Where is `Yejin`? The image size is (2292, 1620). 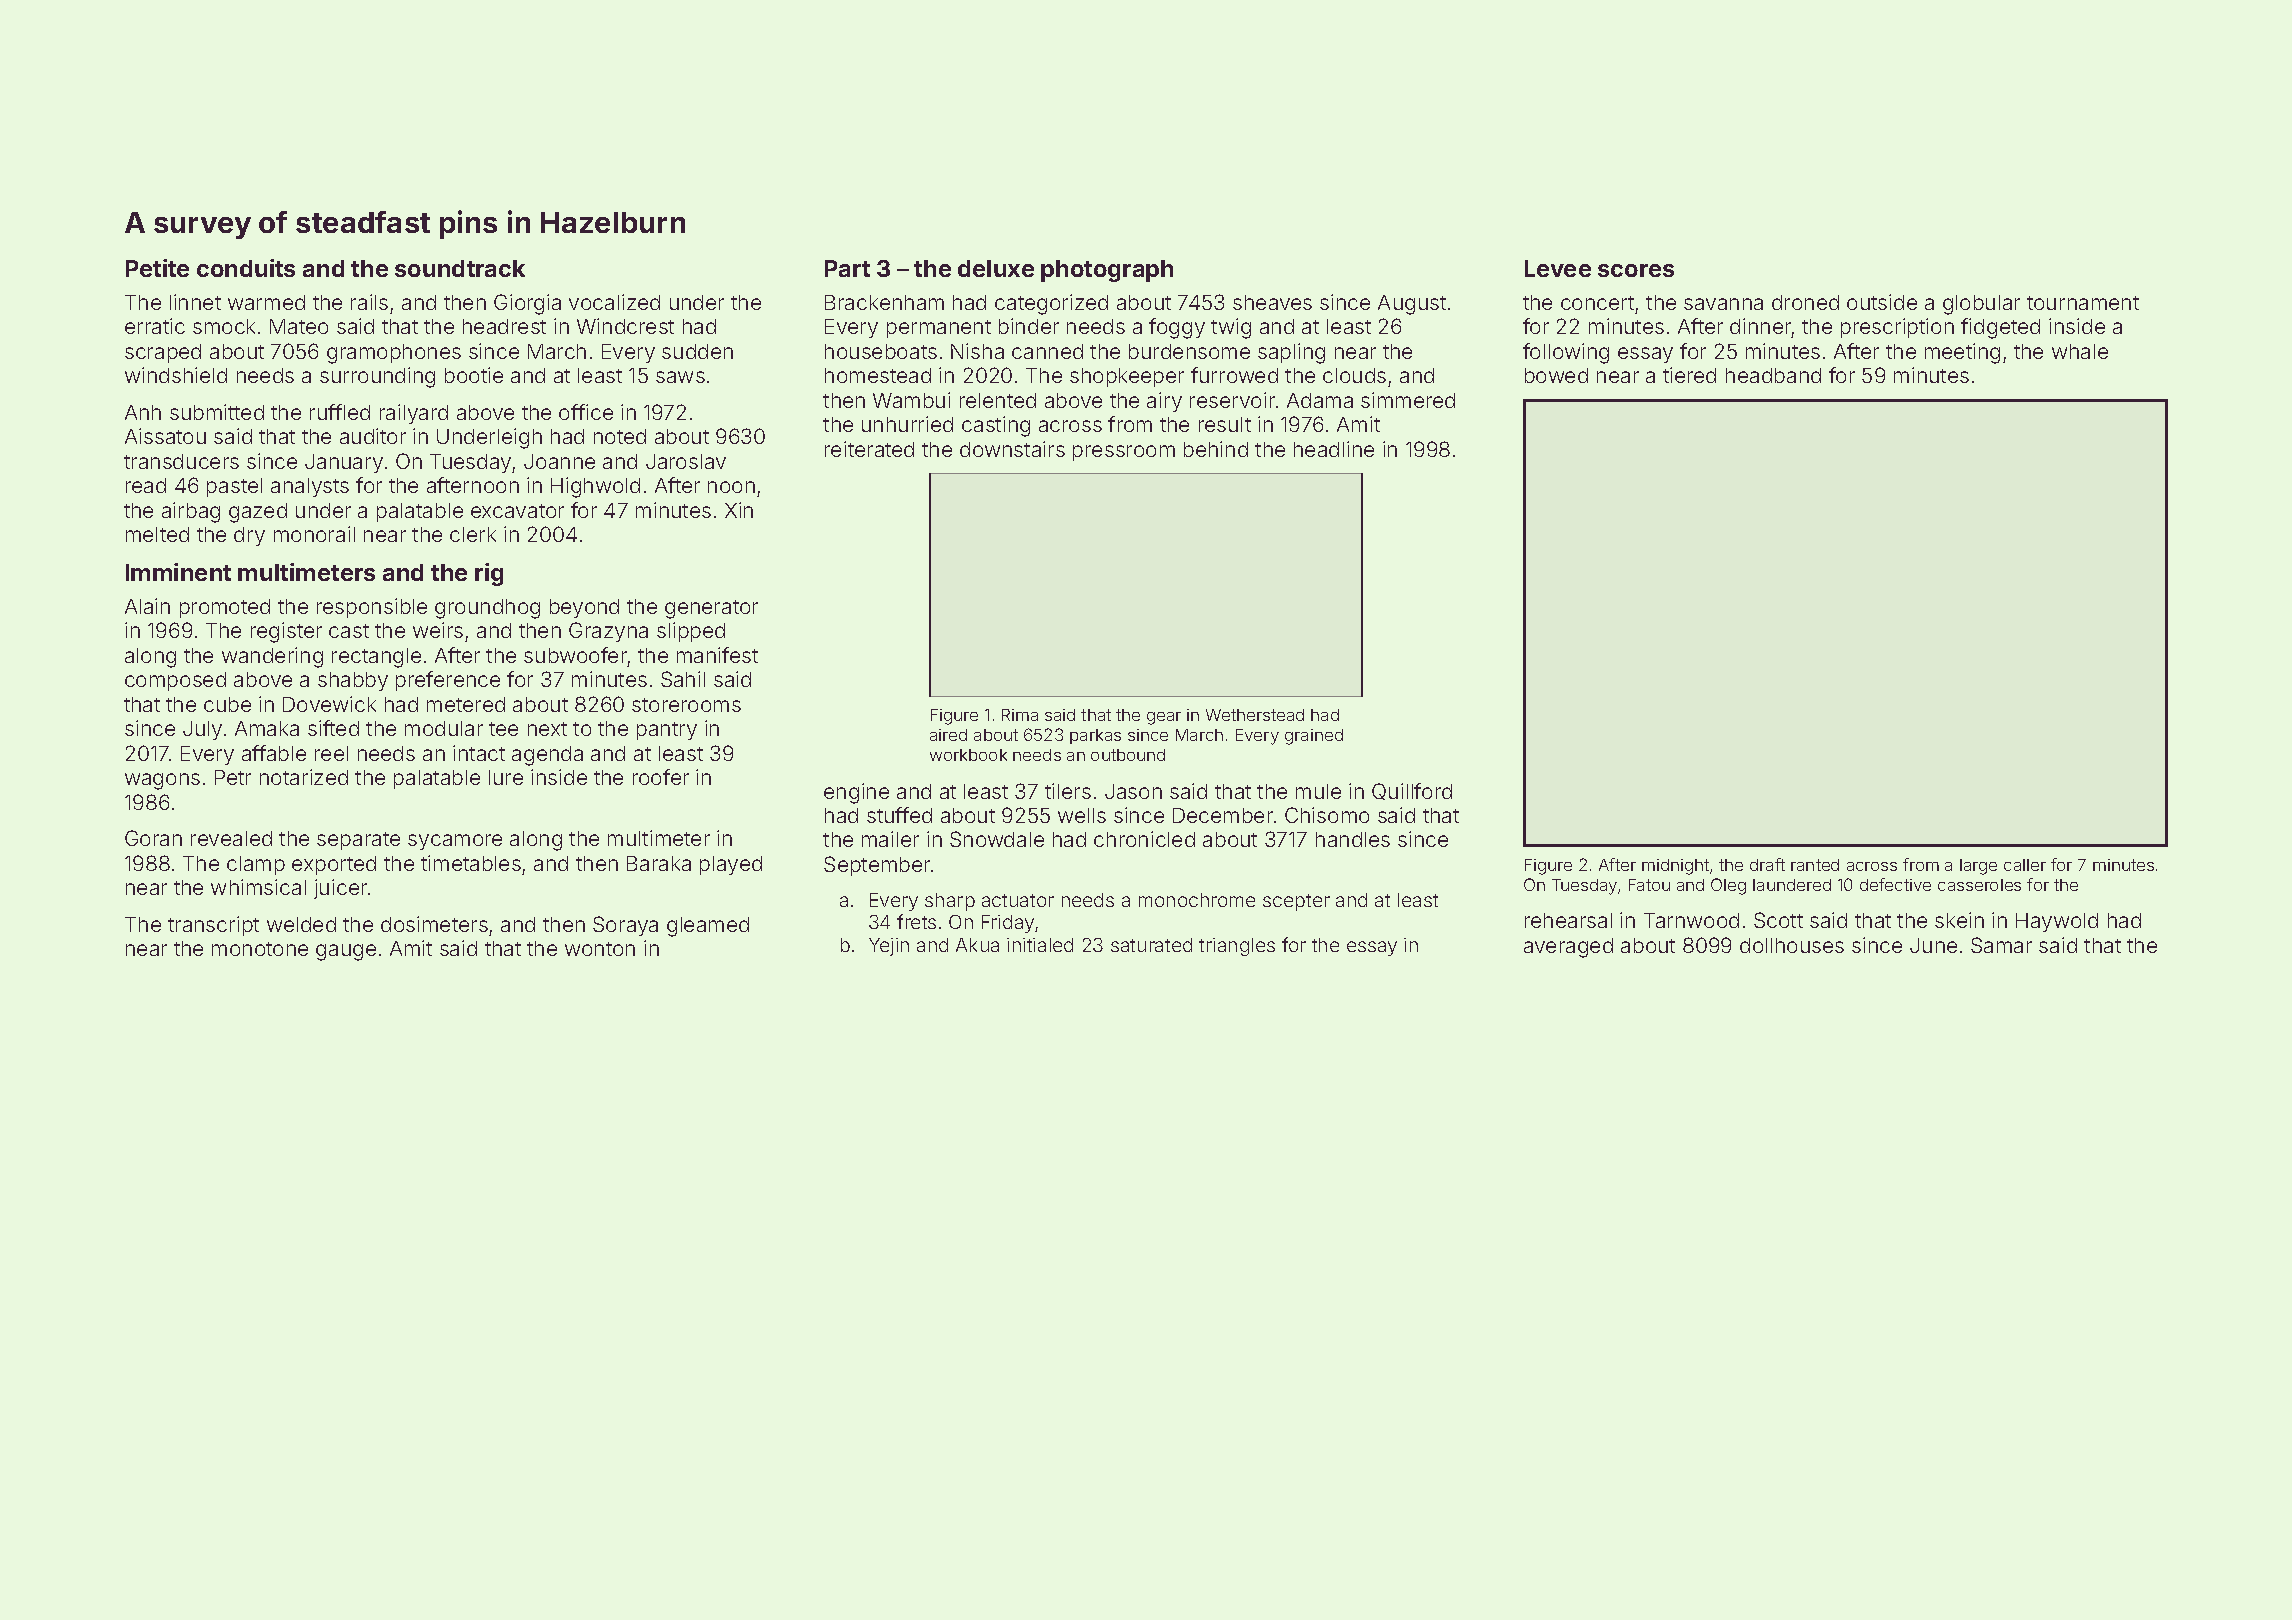 Yejin is located at coordinates (889, 947).
